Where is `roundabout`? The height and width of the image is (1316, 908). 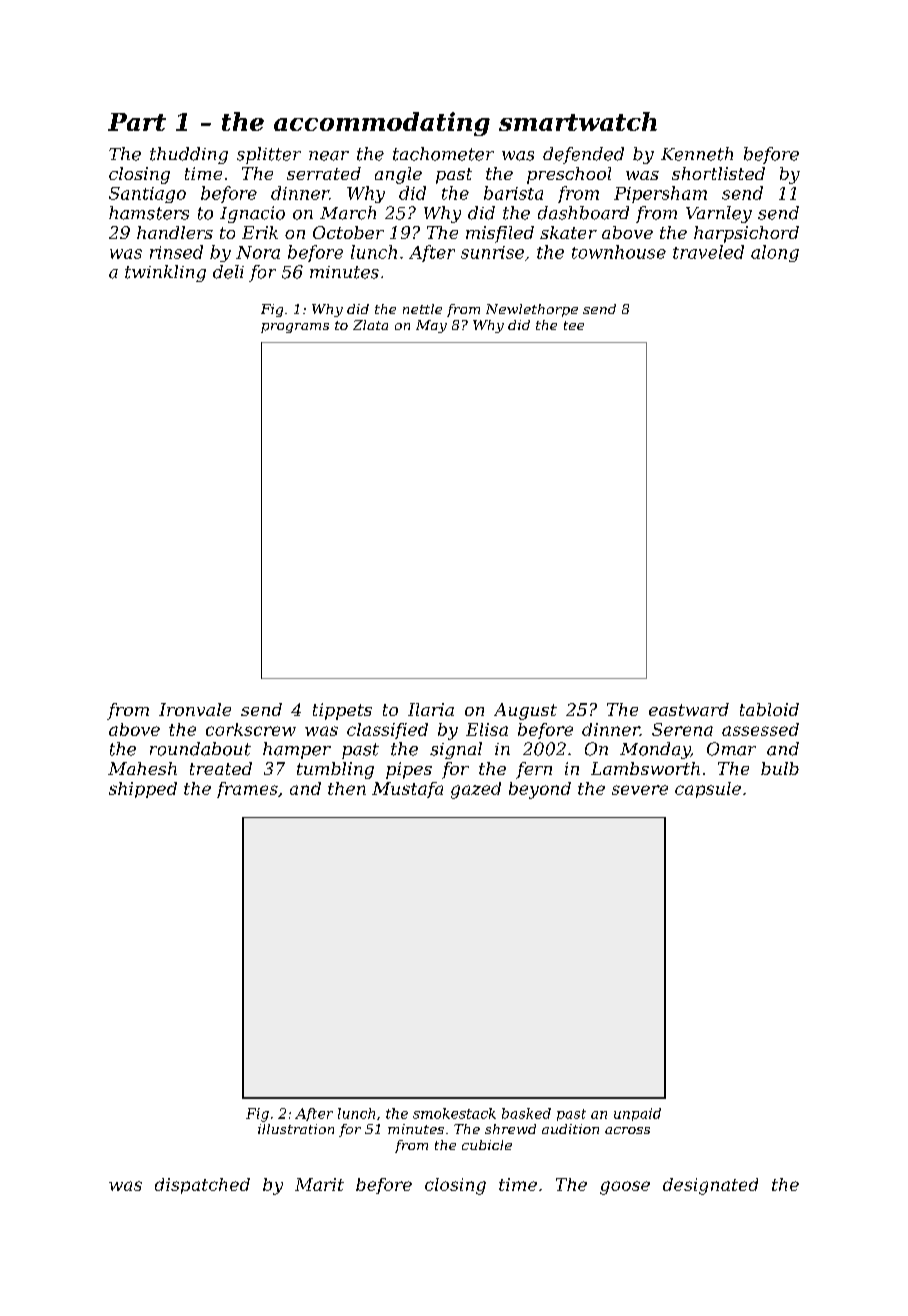
roundabout is located at coordinates (200, 749).
